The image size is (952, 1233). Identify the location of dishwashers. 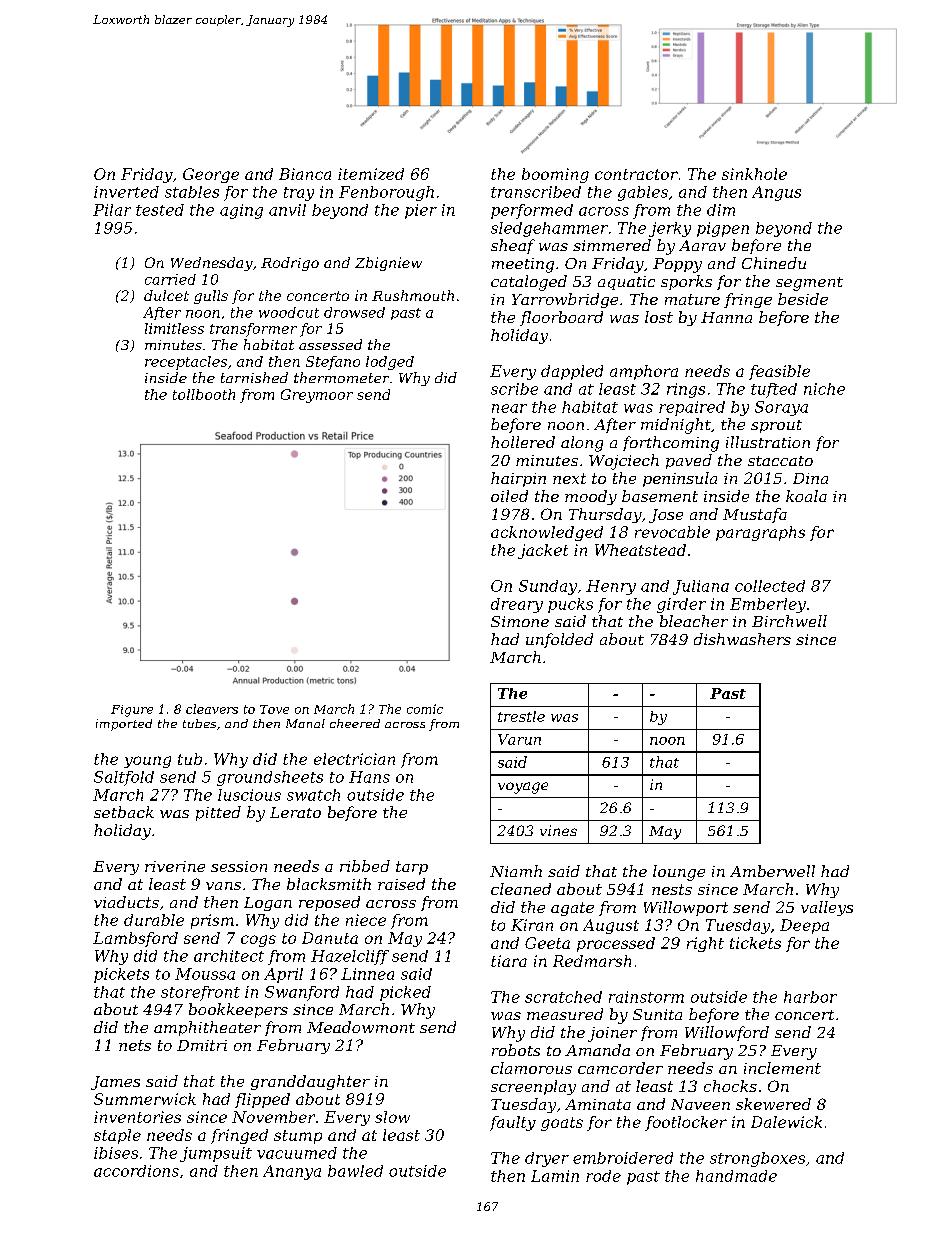
(742, 639).
